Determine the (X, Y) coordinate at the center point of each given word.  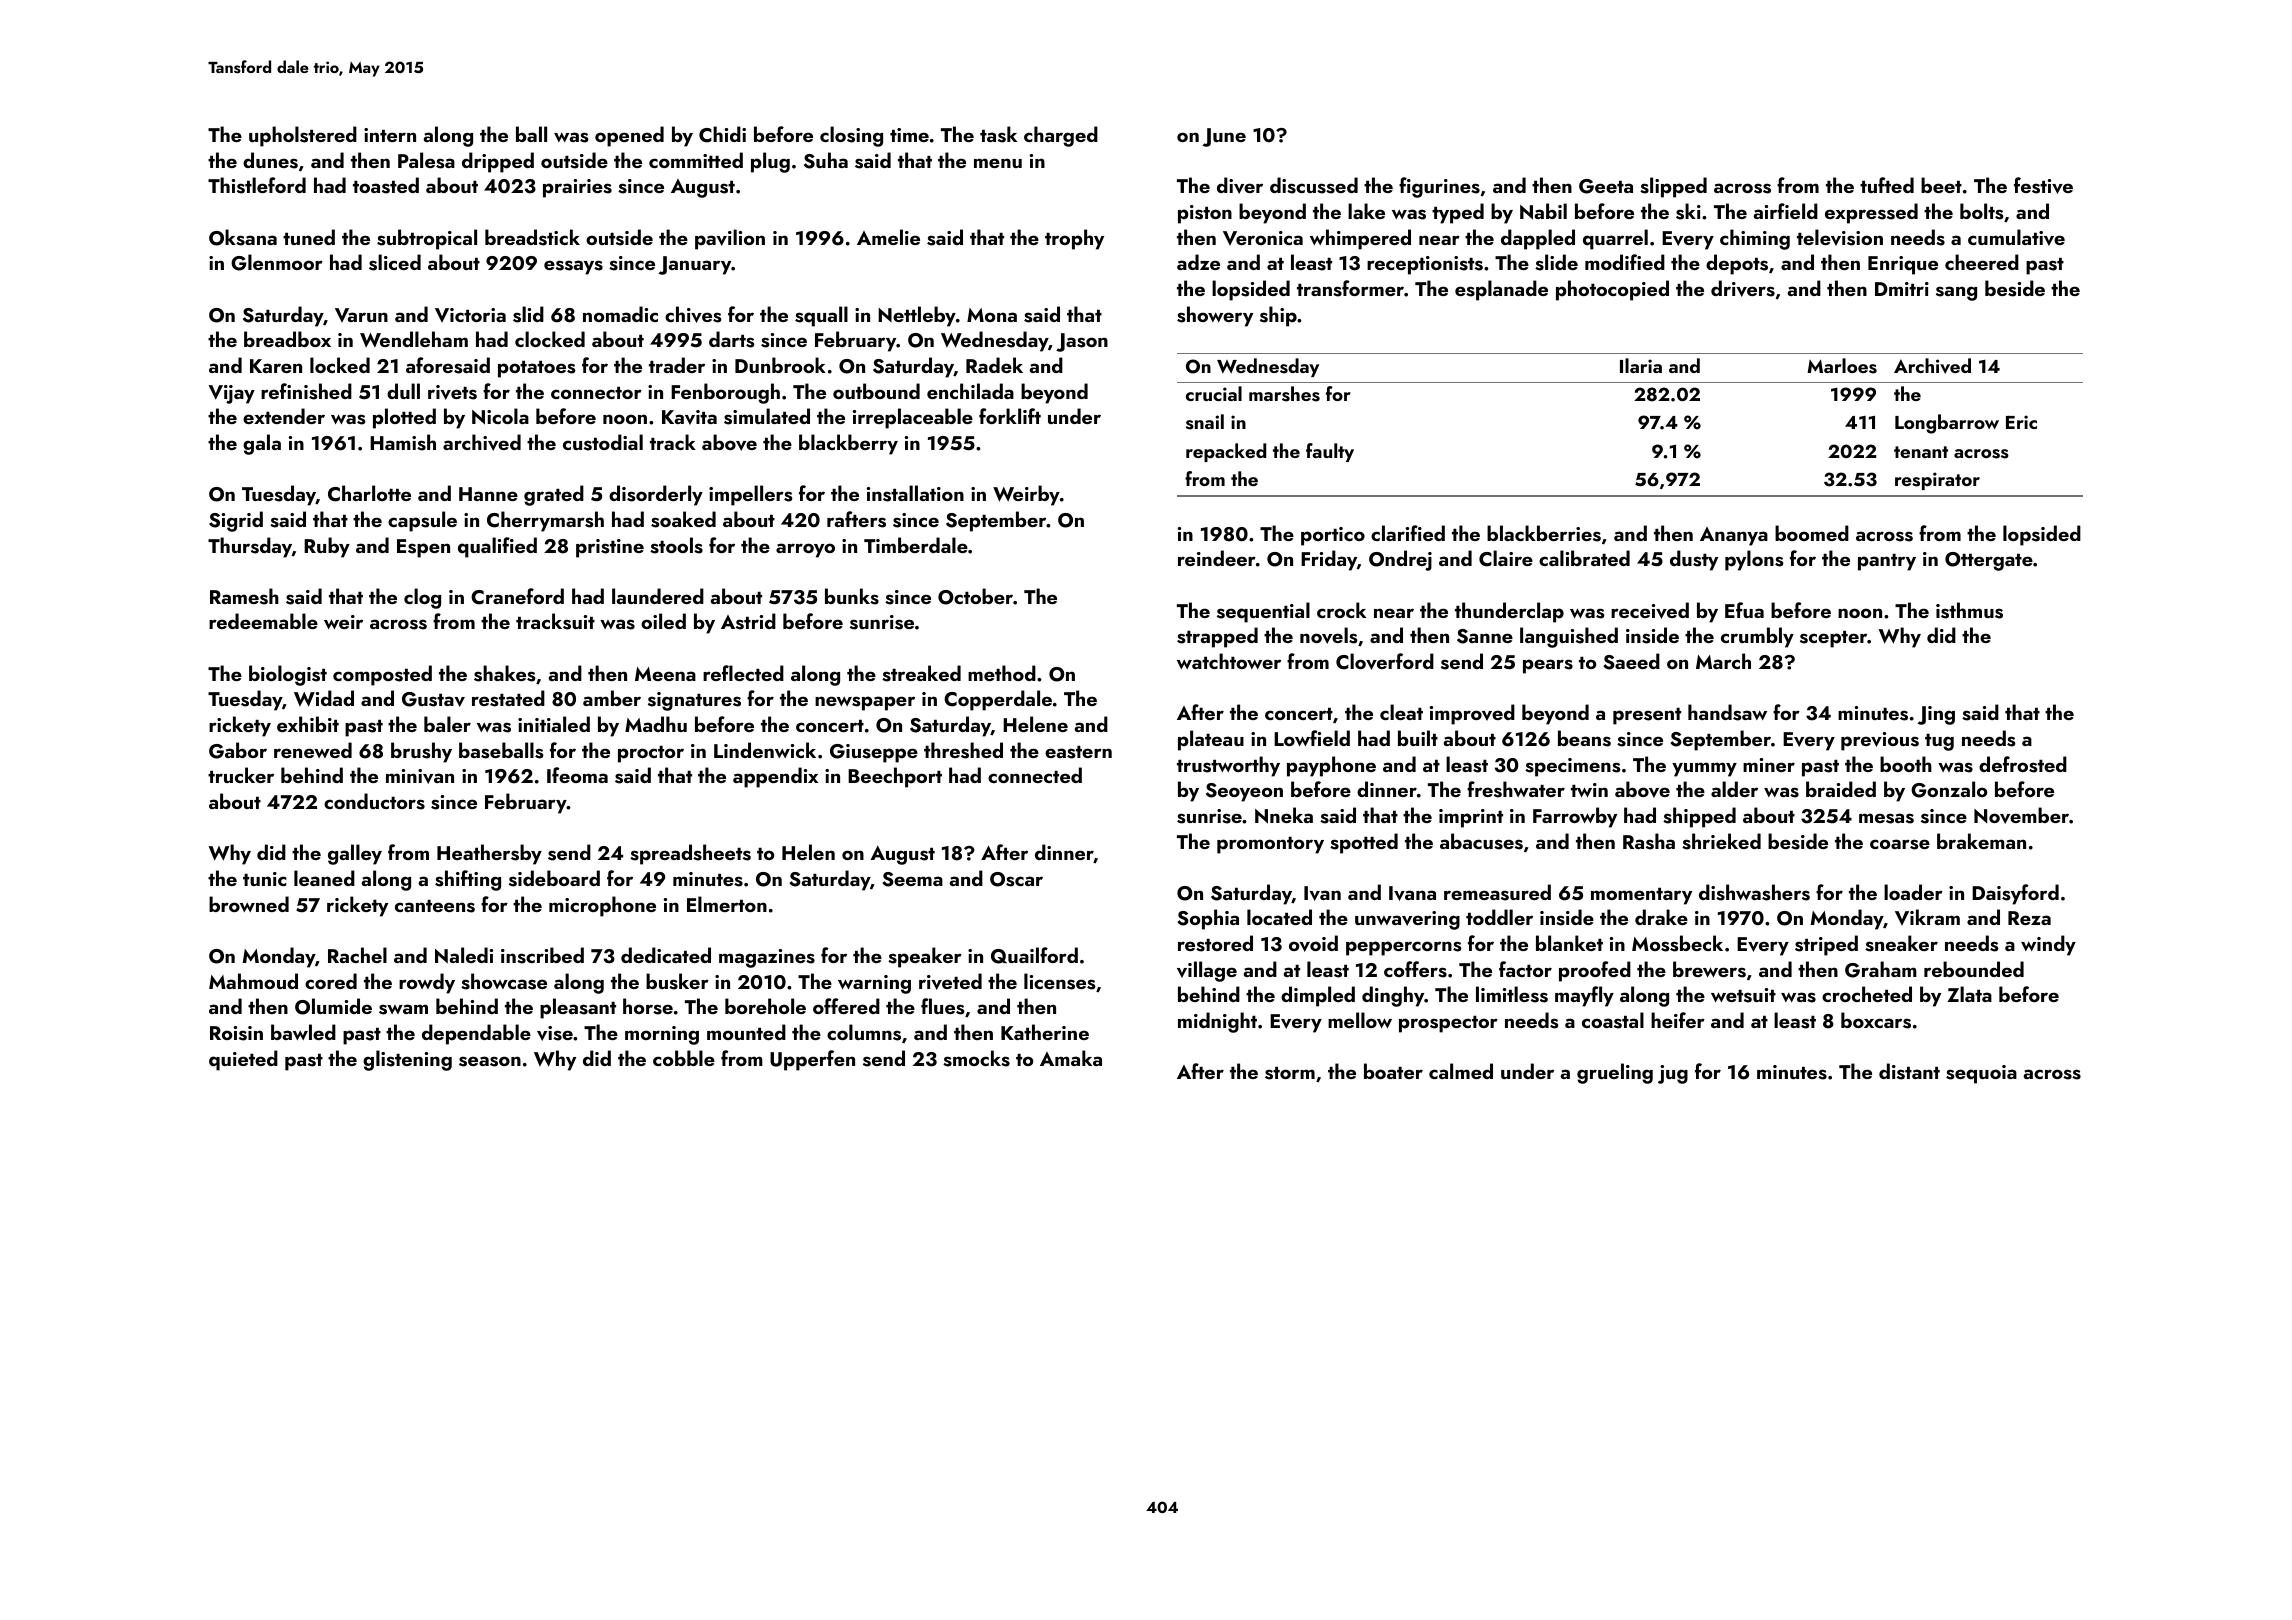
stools (676, 545)
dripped (498, 162)
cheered (1982, 262)
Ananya (1734, 536)
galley (355, 854)
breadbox (287, 339)
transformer (1350, 288)
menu (998, 163)
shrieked (1721, 841)
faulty (1330, 452)
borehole (765, 1006)
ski (1688, 211)
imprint (1471, 818)
